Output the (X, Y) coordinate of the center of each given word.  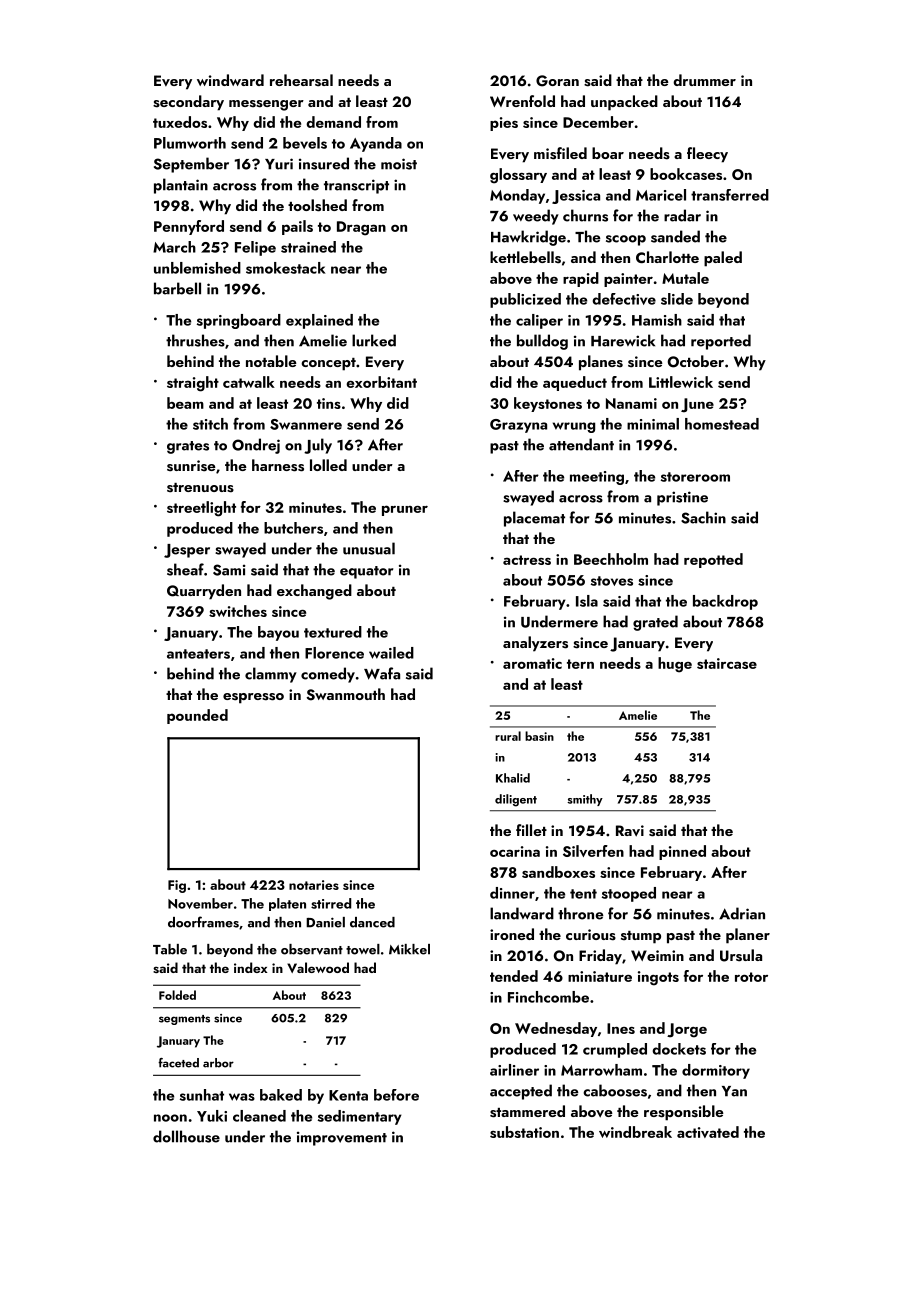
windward (230, 80)
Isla (587, 601)
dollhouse (186, 1136)
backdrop (725, 602)
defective (624, 299)
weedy (536, 217)
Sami (229, 570)
